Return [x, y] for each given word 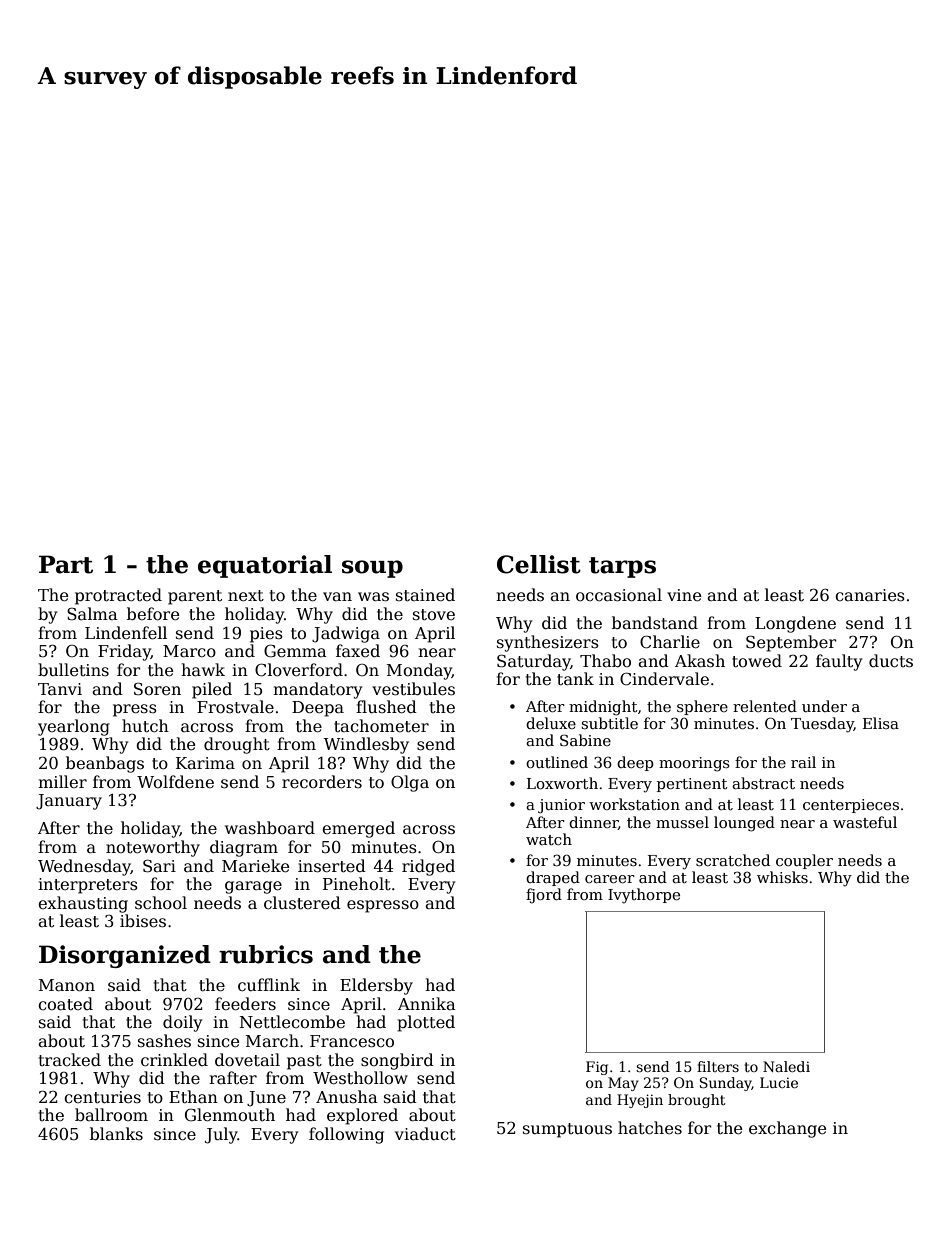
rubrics [266, 954]
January [69, 802]
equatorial [265, 566]
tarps [622, 567]
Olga [410, 783]
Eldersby [376, 986]
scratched [733, 860]
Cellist [539, 564]
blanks [116, 1133]
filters [718, 1066]
